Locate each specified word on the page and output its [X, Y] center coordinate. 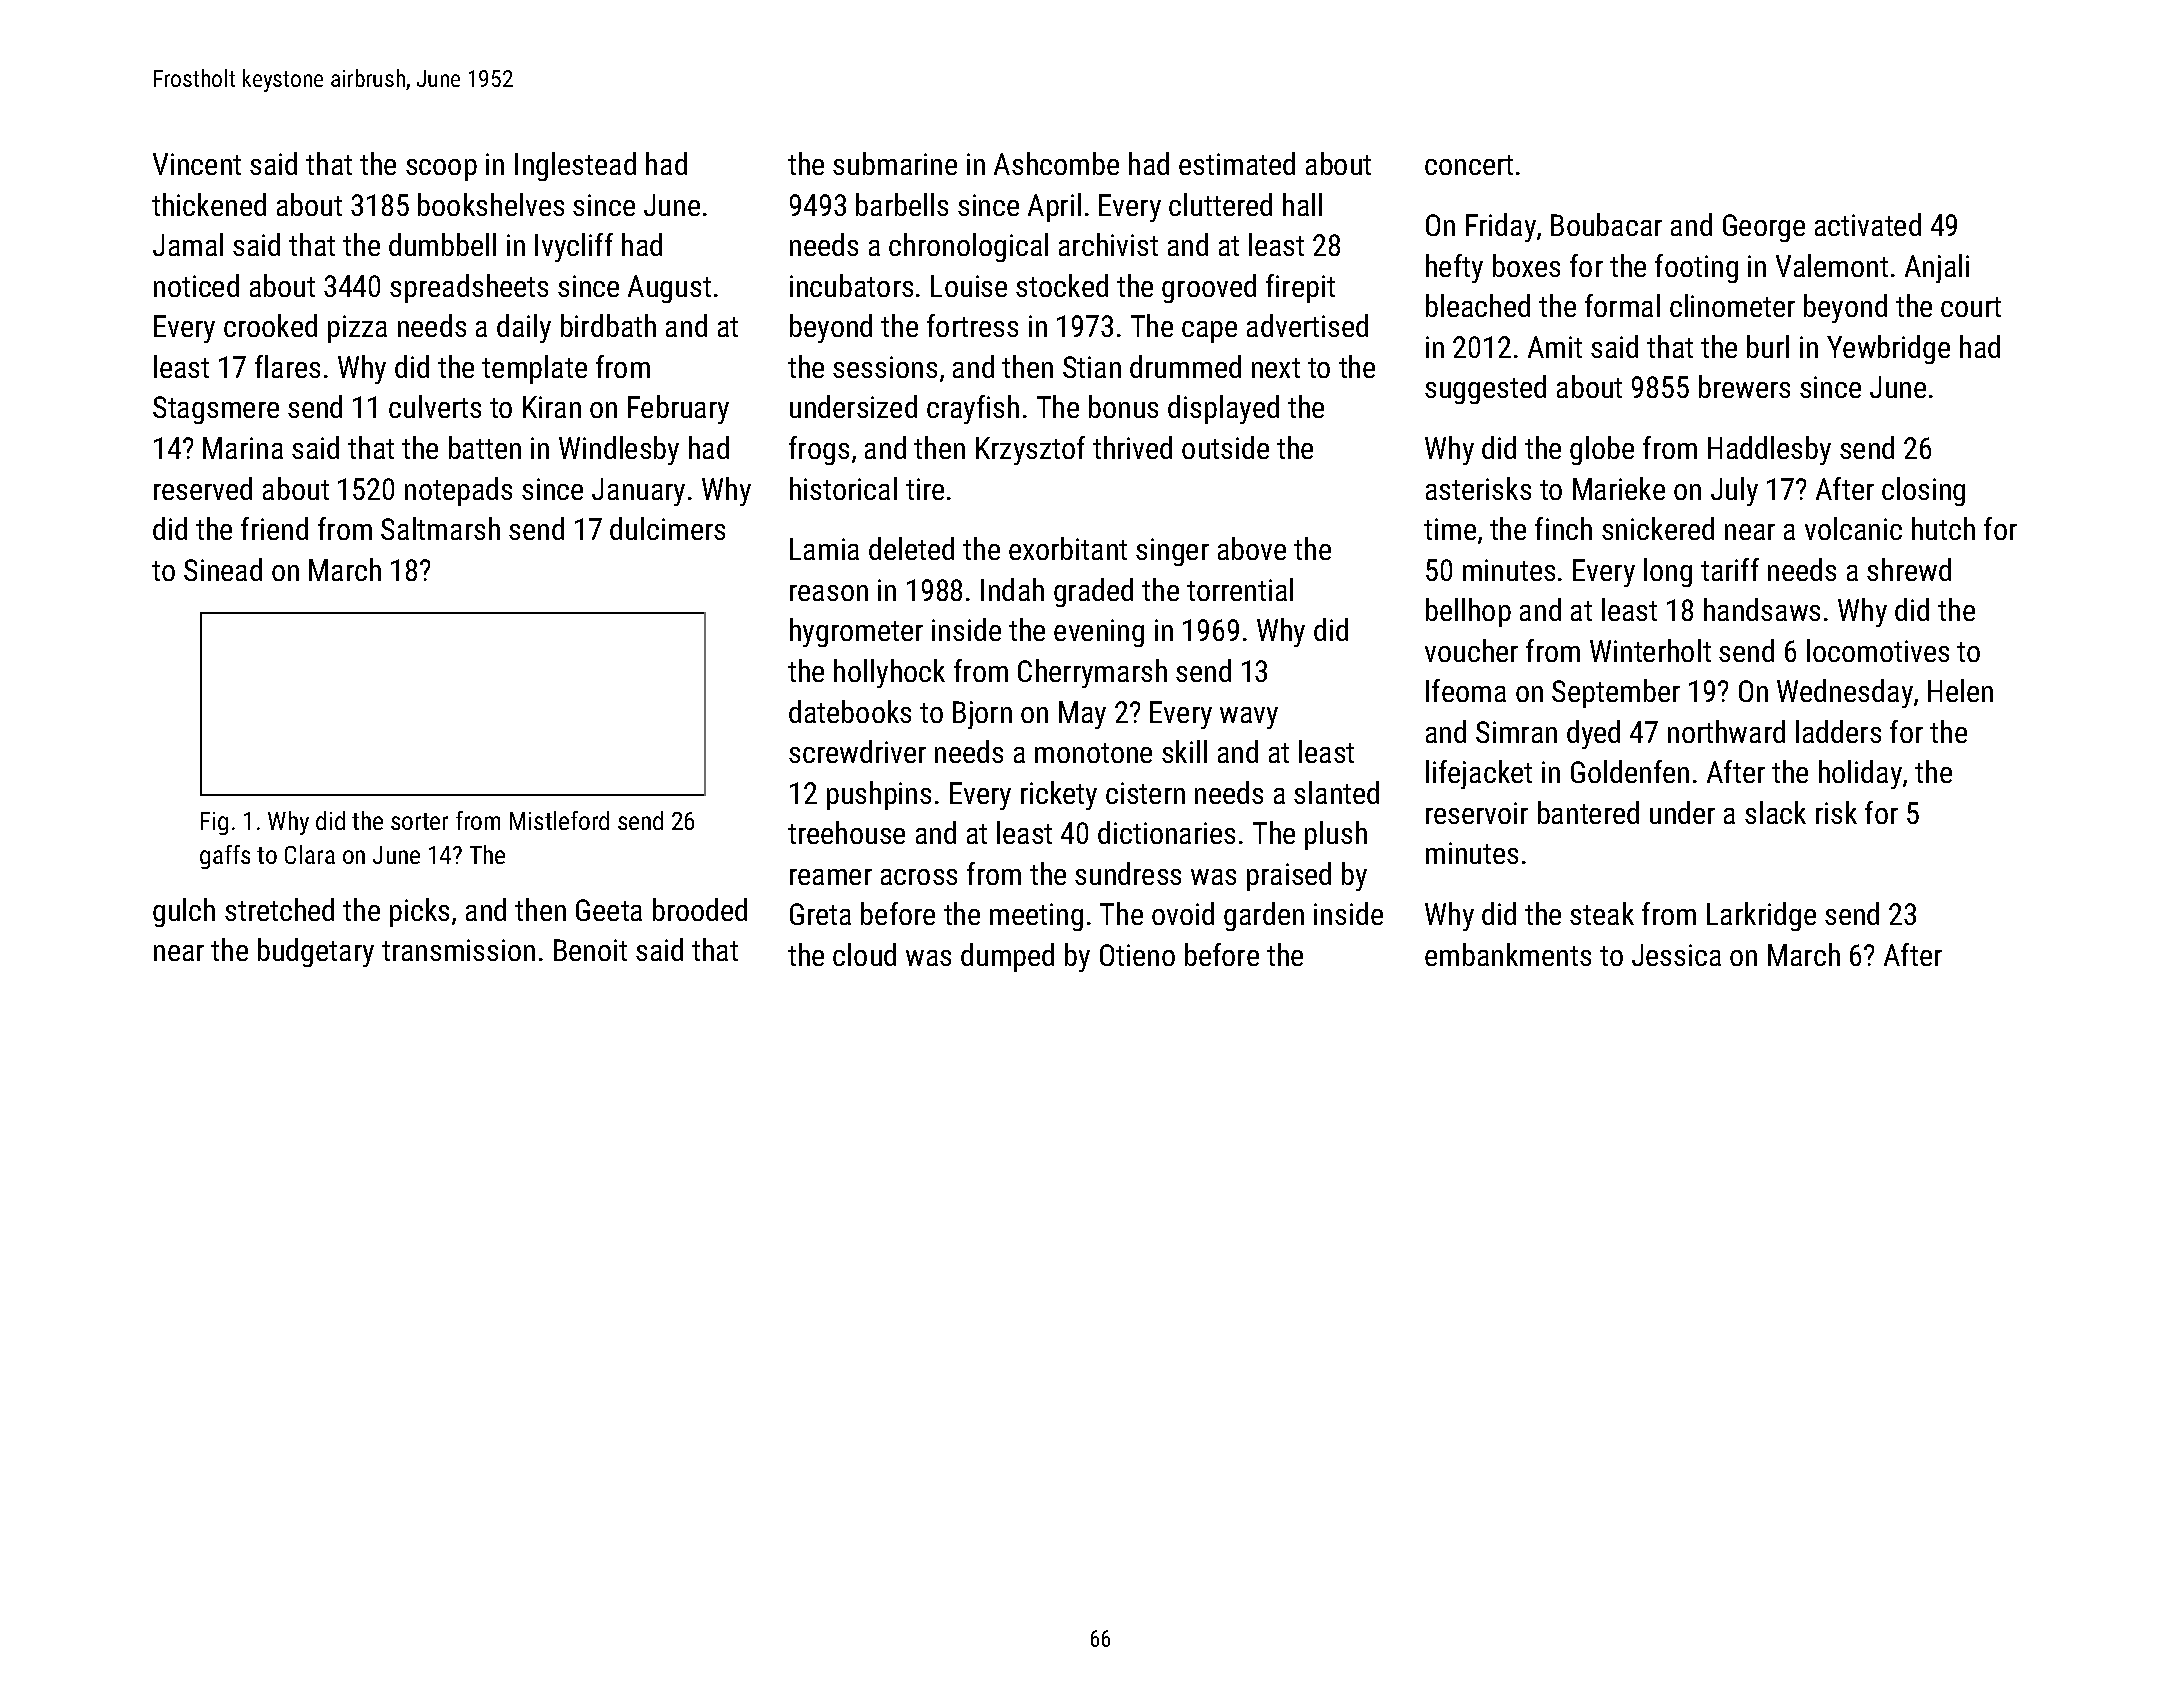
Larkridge [1761, 916]
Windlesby [619, 450]
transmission [458, 950]
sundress [1128, 873]
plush [1336, 835]
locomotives [1878, 650]
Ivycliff [574, 247]
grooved [1209, 288]
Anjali [1937, 268]
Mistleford [559, 820]
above [1252, 548]
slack [1775, 812]
